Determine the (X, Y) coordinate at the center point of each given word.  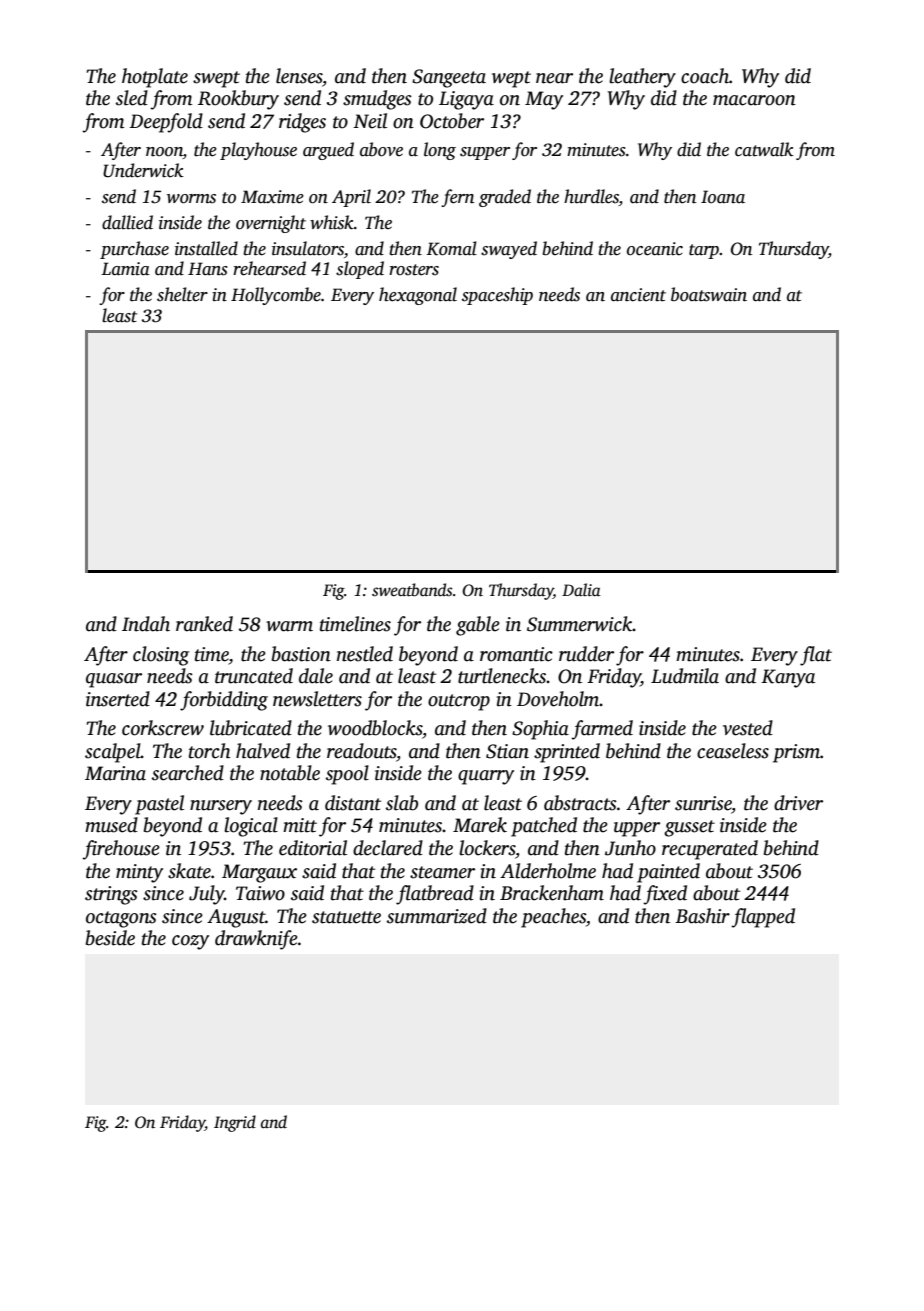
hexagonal (418, 296)
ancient (638, 295)
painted (668, 873)
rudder (586, 654)
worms (191, 199)
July (207, 895)
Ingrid (235, 1123)
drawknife (256, 940)
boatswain (709, 294)
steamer (442, 872)
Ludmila (685, 676)
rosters (414, 270)
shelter (182, 294)
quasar (114, 680)
